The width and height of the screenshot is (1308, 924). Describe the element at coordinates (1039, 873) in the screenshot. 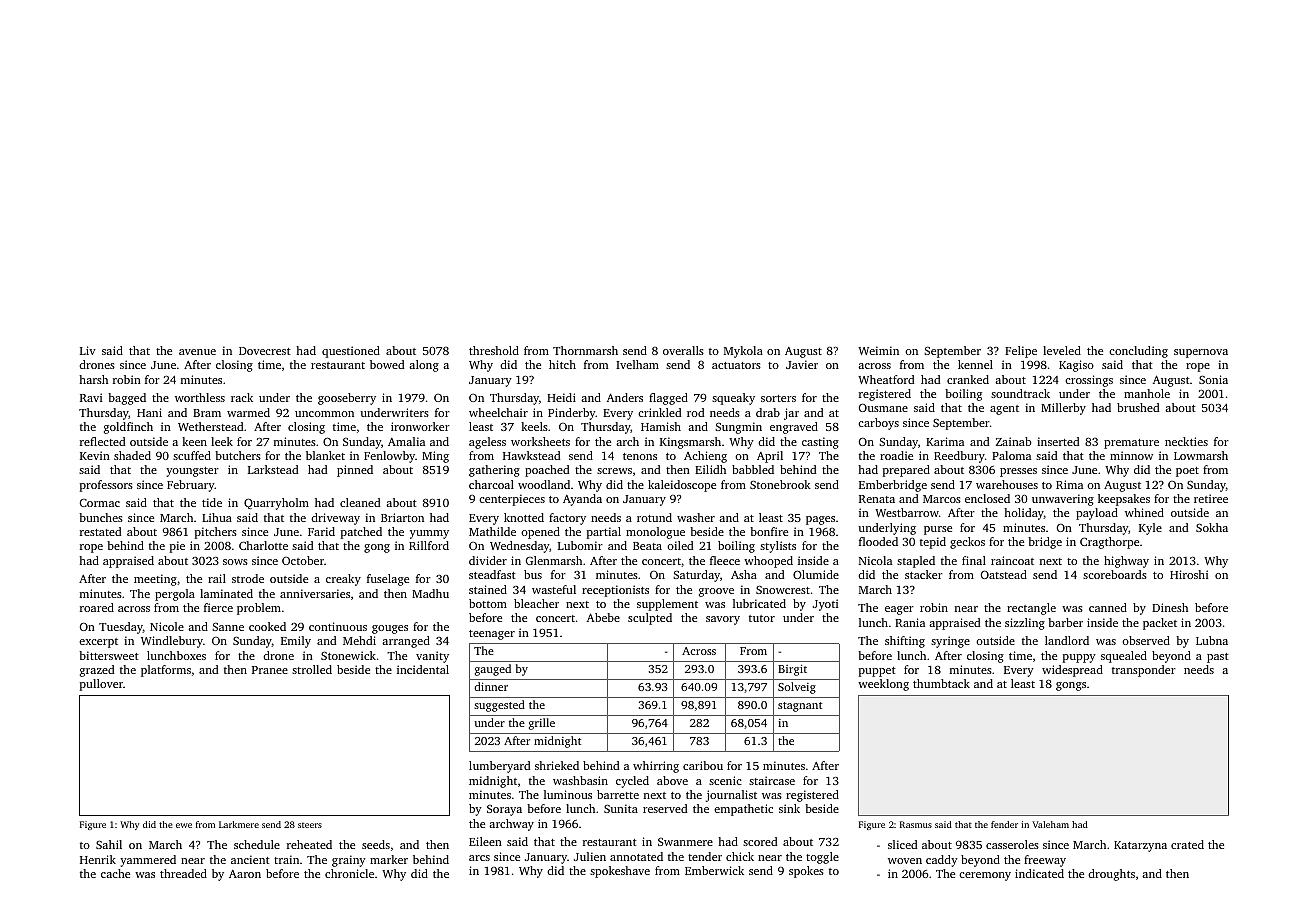

I see `indicated` at that location.
